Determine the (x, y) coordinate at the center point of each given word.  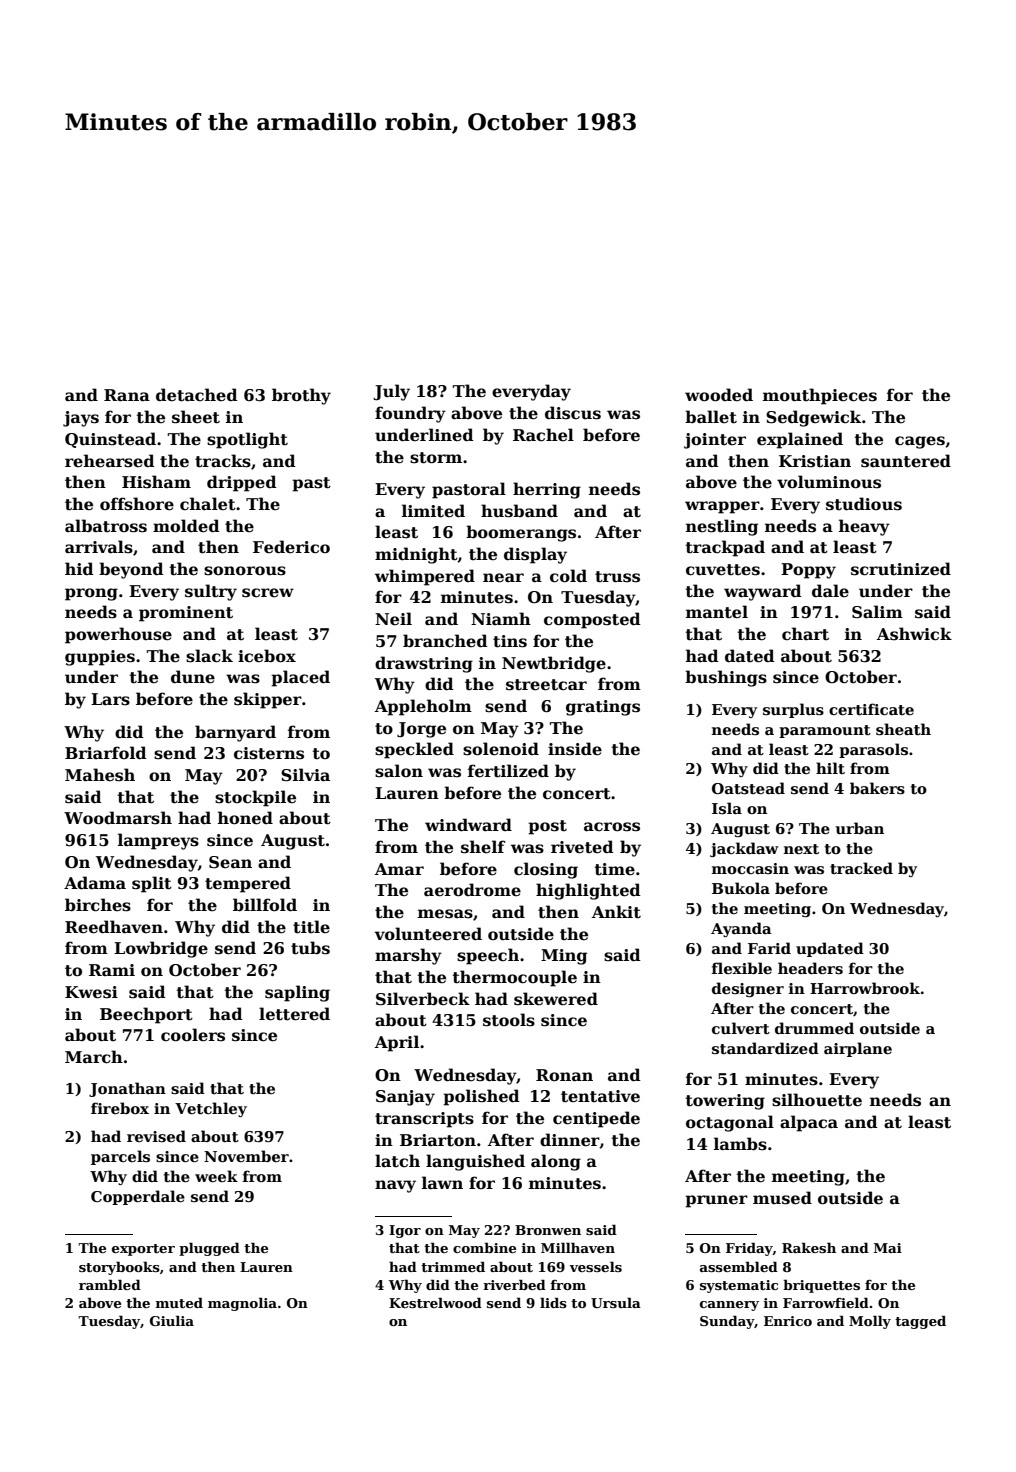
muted (179, 1302)
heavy (864, 527)
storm (436, 458)
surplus (793, 710)
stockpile (255, 798)
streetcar (546, 685)
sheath (903, 729)
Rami (112, 970)
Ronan (564, 1075)
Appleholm (423, 707)
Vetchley (211, 1109)
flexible (742, 968)
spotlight (247, 440)
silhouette (817, 1100)
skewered (556, 999)
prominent (186, 614)
